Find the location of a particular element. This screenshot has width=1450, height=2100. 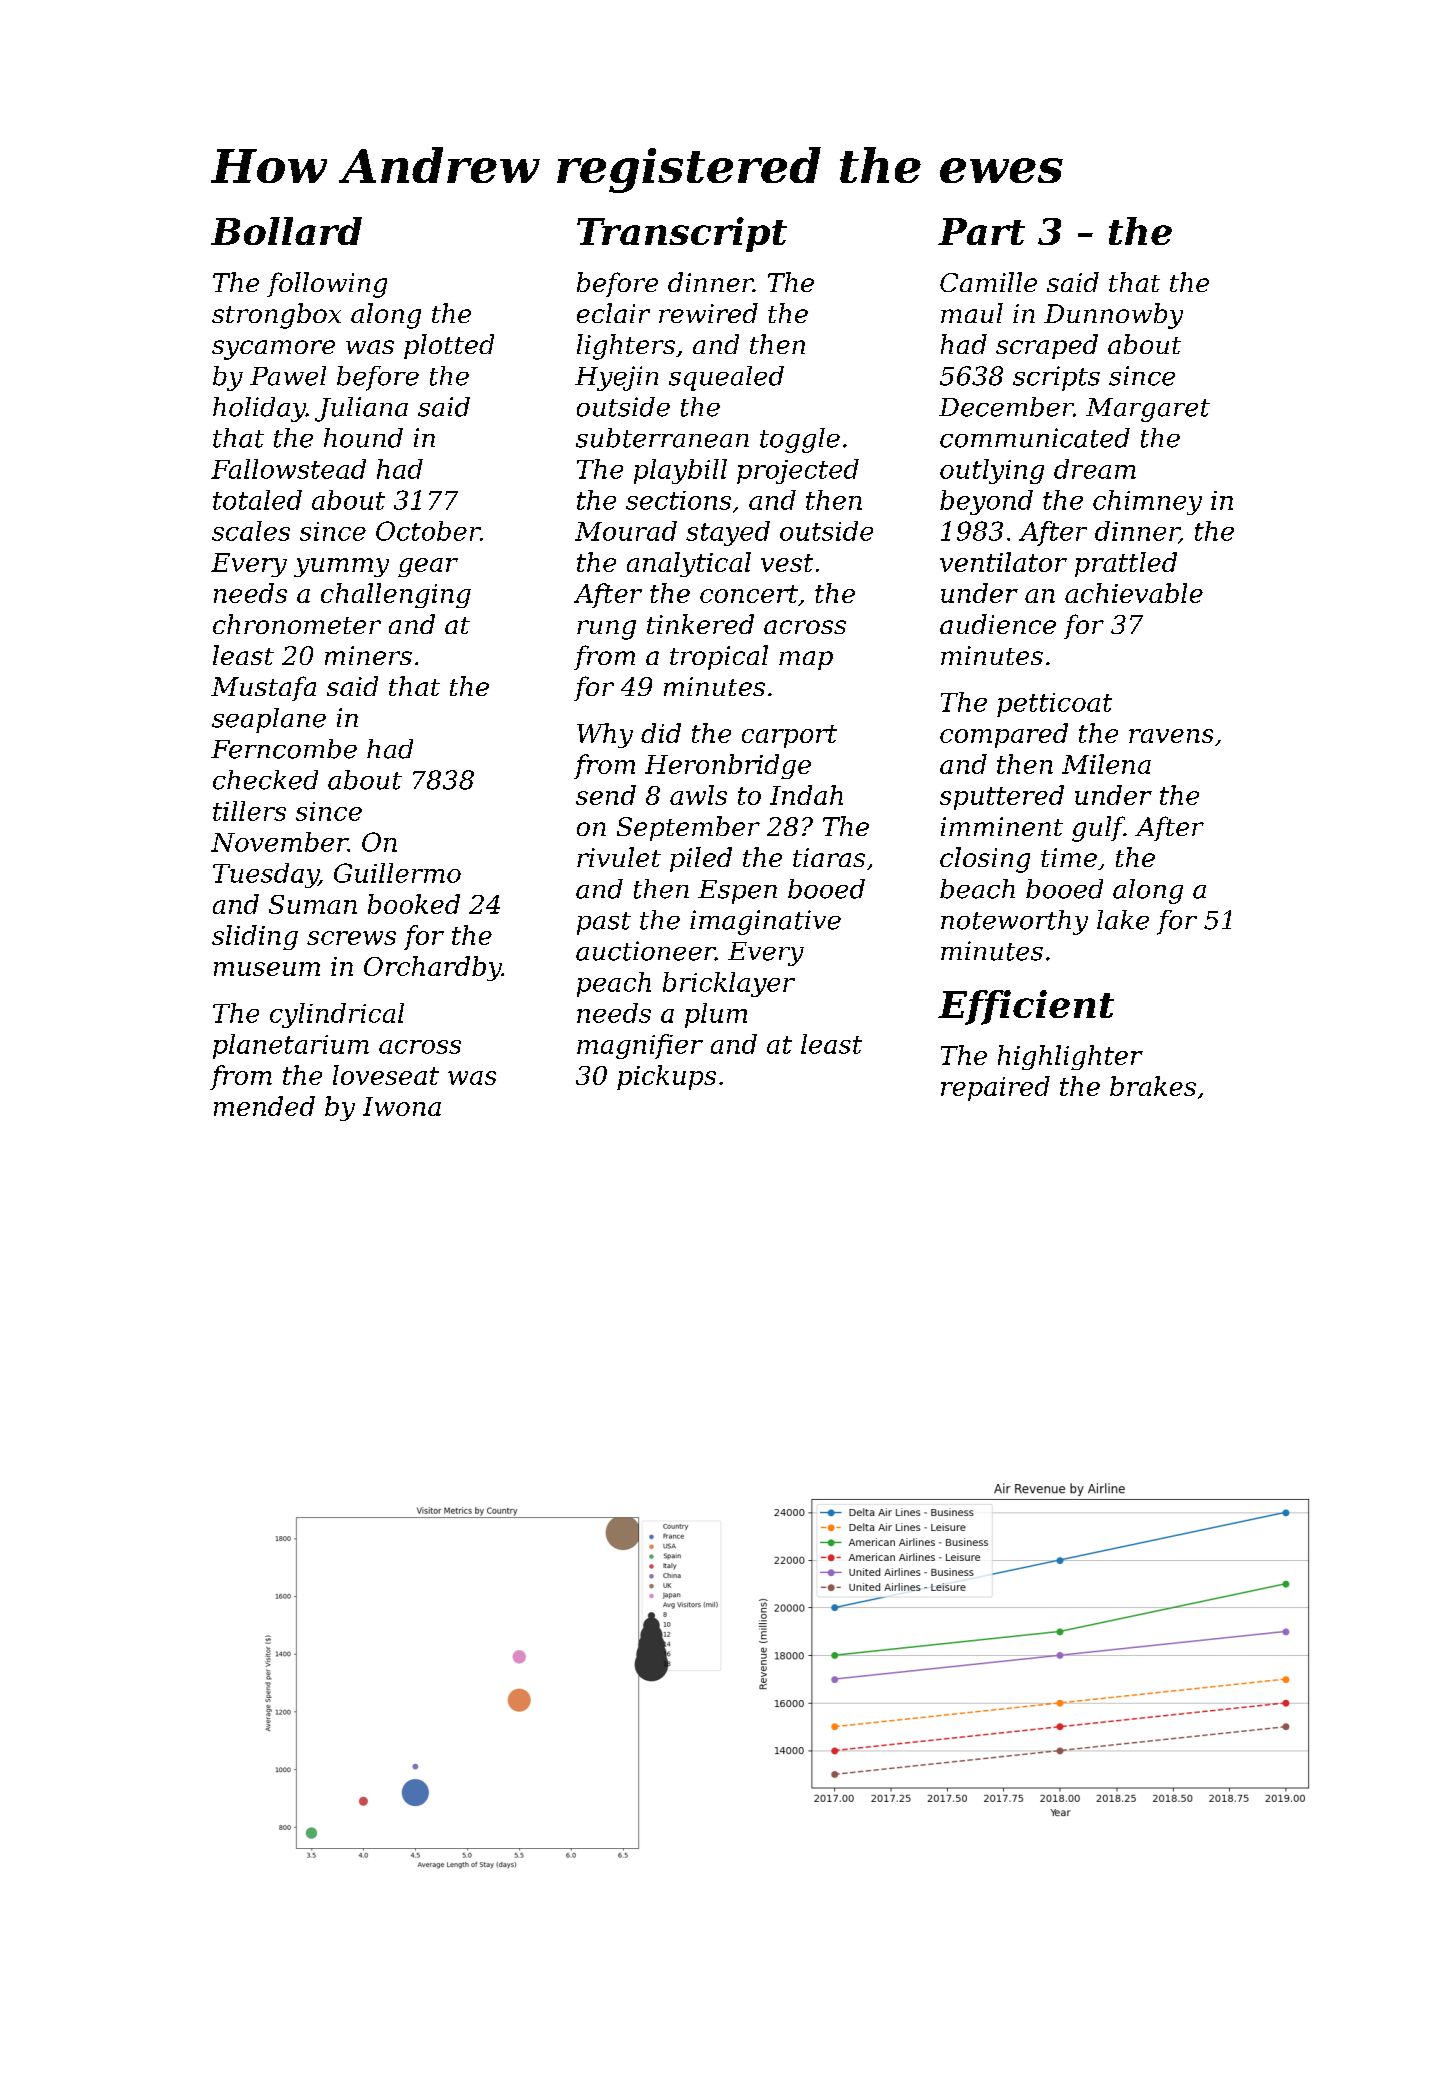

maul is located at coordinates (972, 313).
